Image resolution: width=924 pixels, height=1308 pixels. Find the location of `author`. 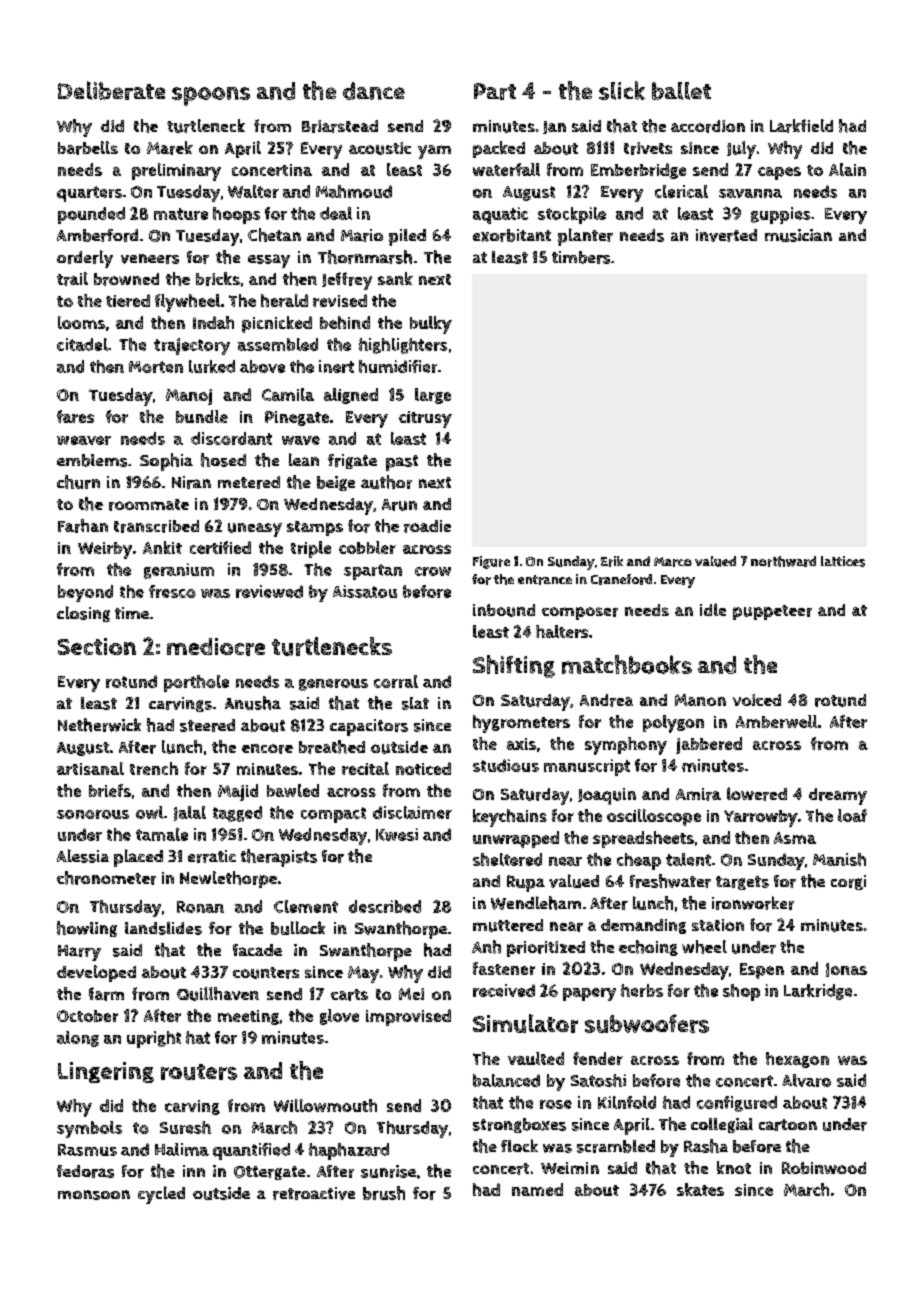

author is located at coordinates (386, 482).
